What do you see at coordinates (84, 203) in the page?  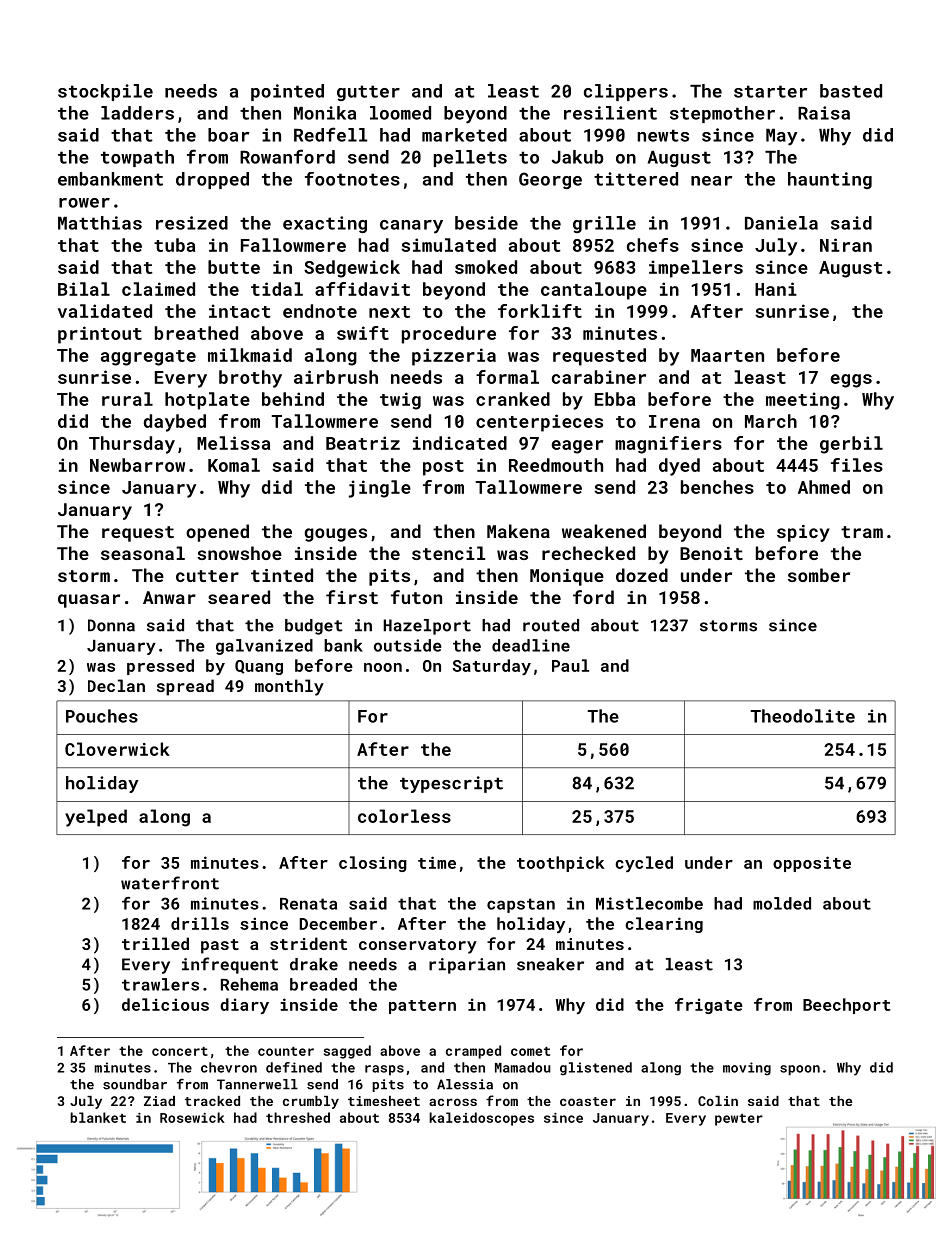 I see `rower` at bounding box center [84, 203].
